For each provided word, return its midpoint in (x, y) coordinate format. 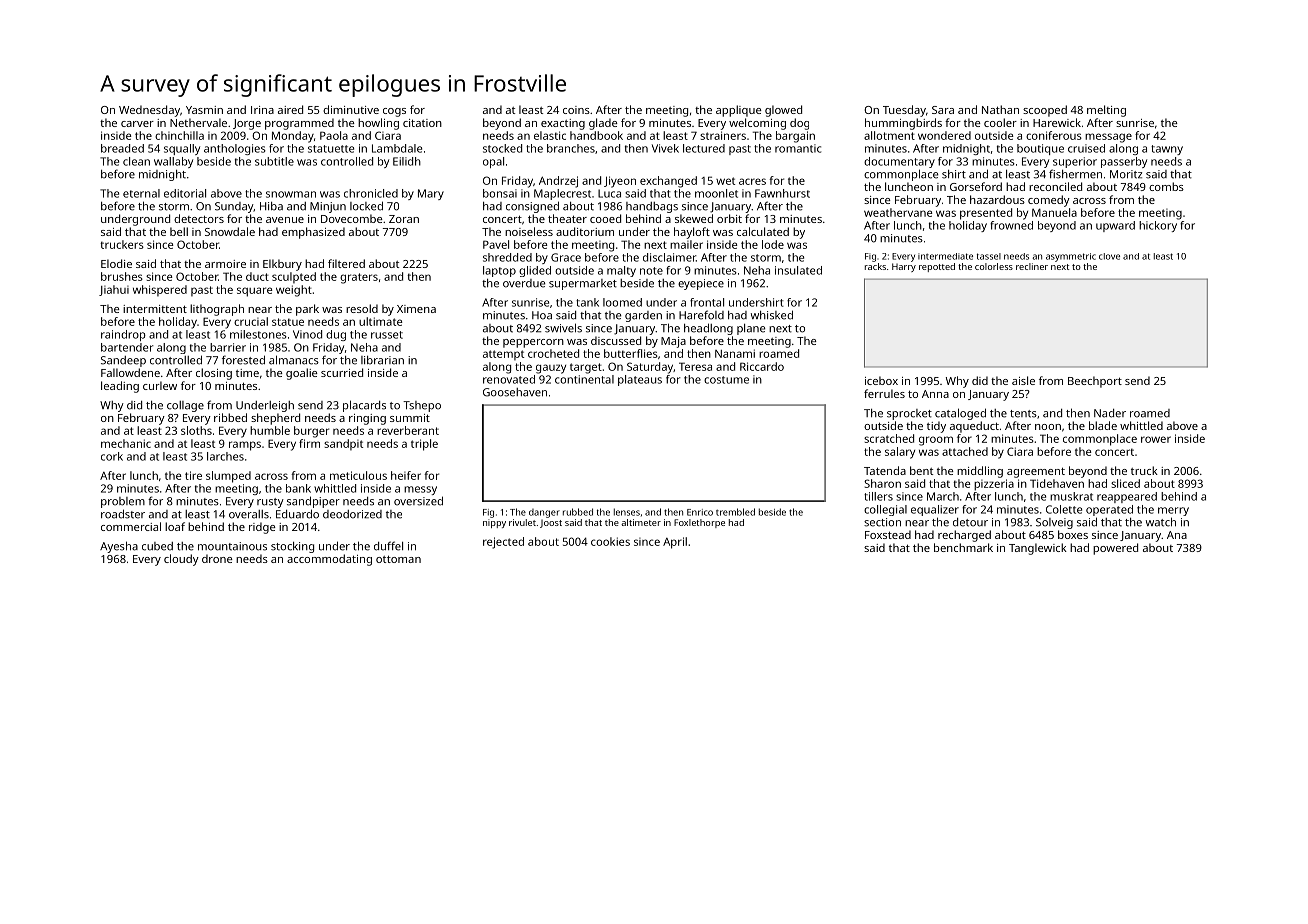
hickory (1158, 226)
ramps (245, 446)
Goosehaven (515, 392)
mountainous (232, 546)
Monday (293, 137)
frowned (1011, 225)
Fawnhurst (782, 193)
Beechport (1095, 382)
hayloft (692, 233)
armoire (225, 264)
